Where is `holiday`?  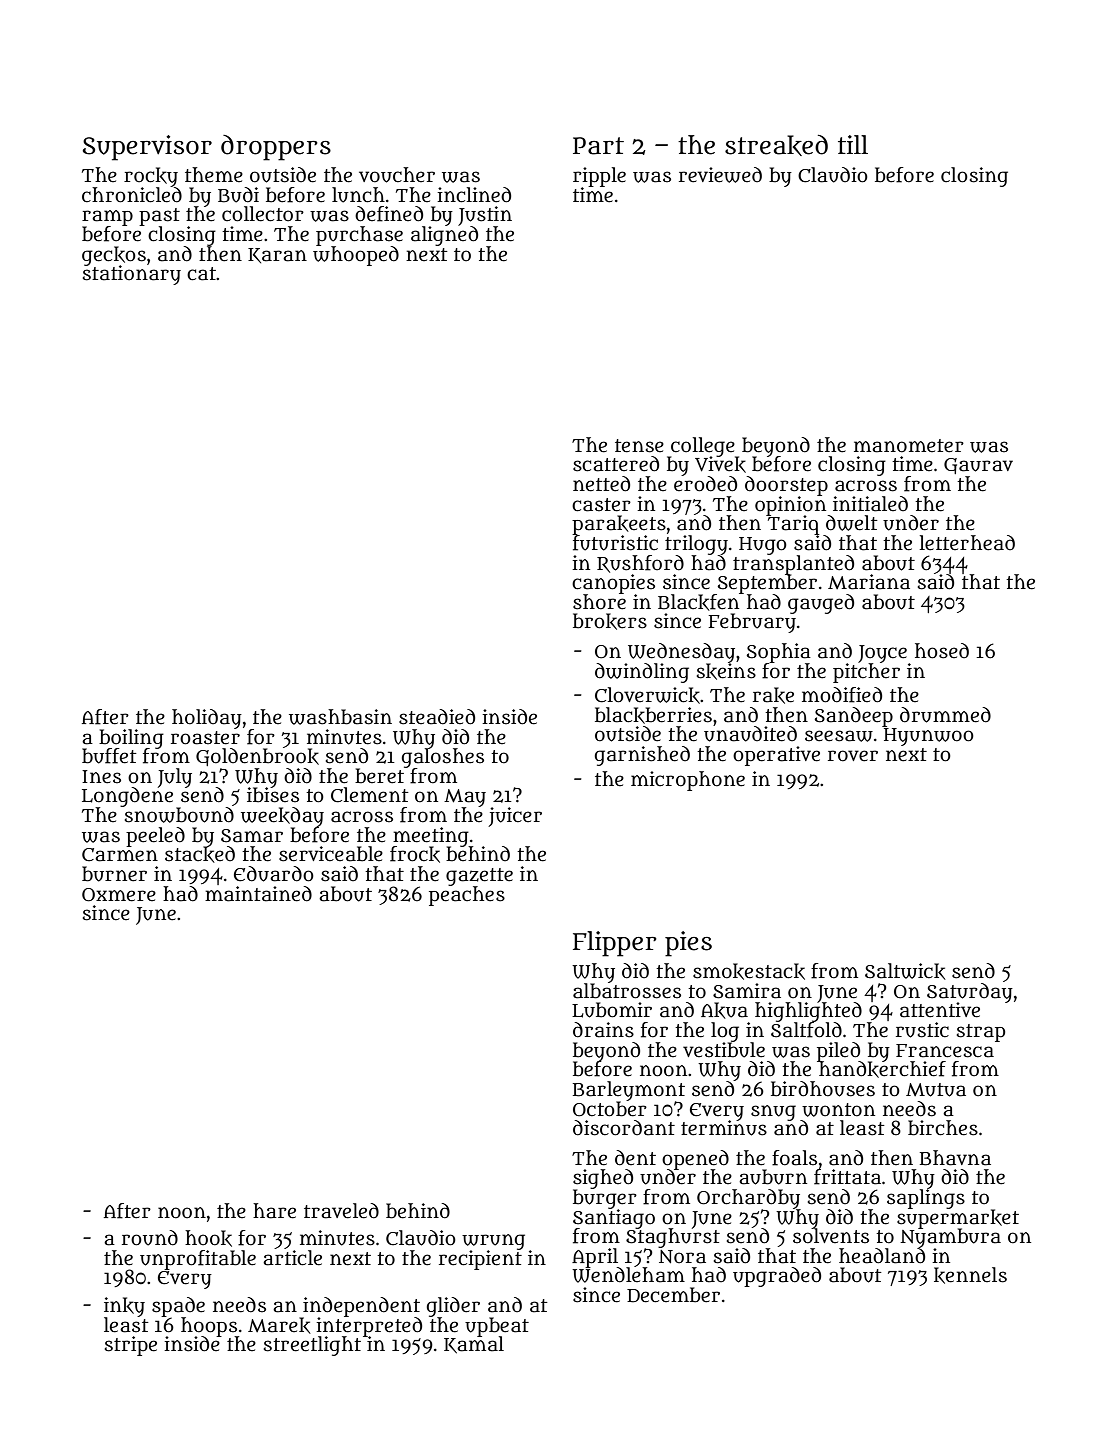 holiday is located at coordinates (207, 719).
